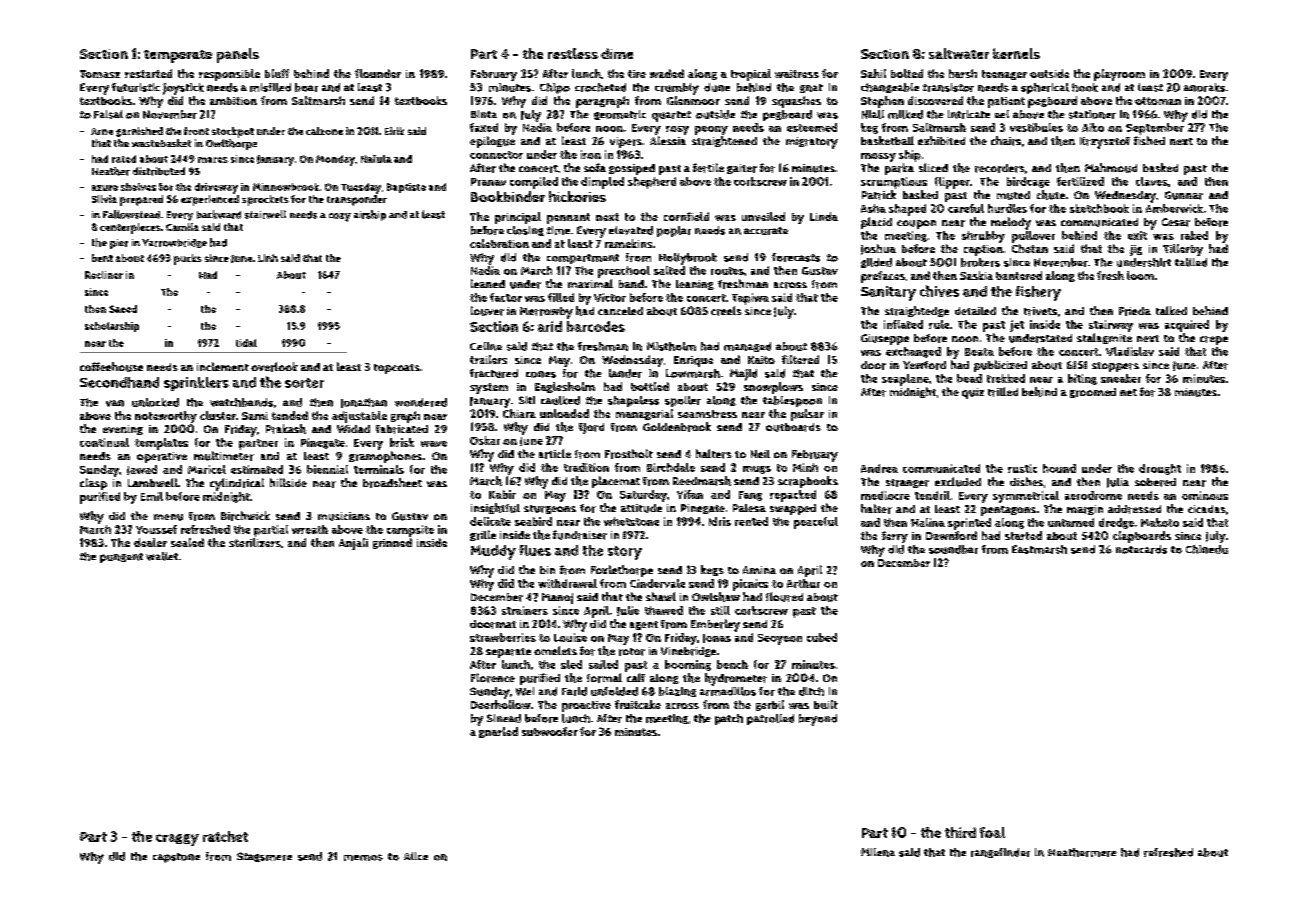 The height and width of the image is (924, 1308). What do you see at coordinates (573, 53) in the image?
I see `restless` at bounding box center [573, 53].
